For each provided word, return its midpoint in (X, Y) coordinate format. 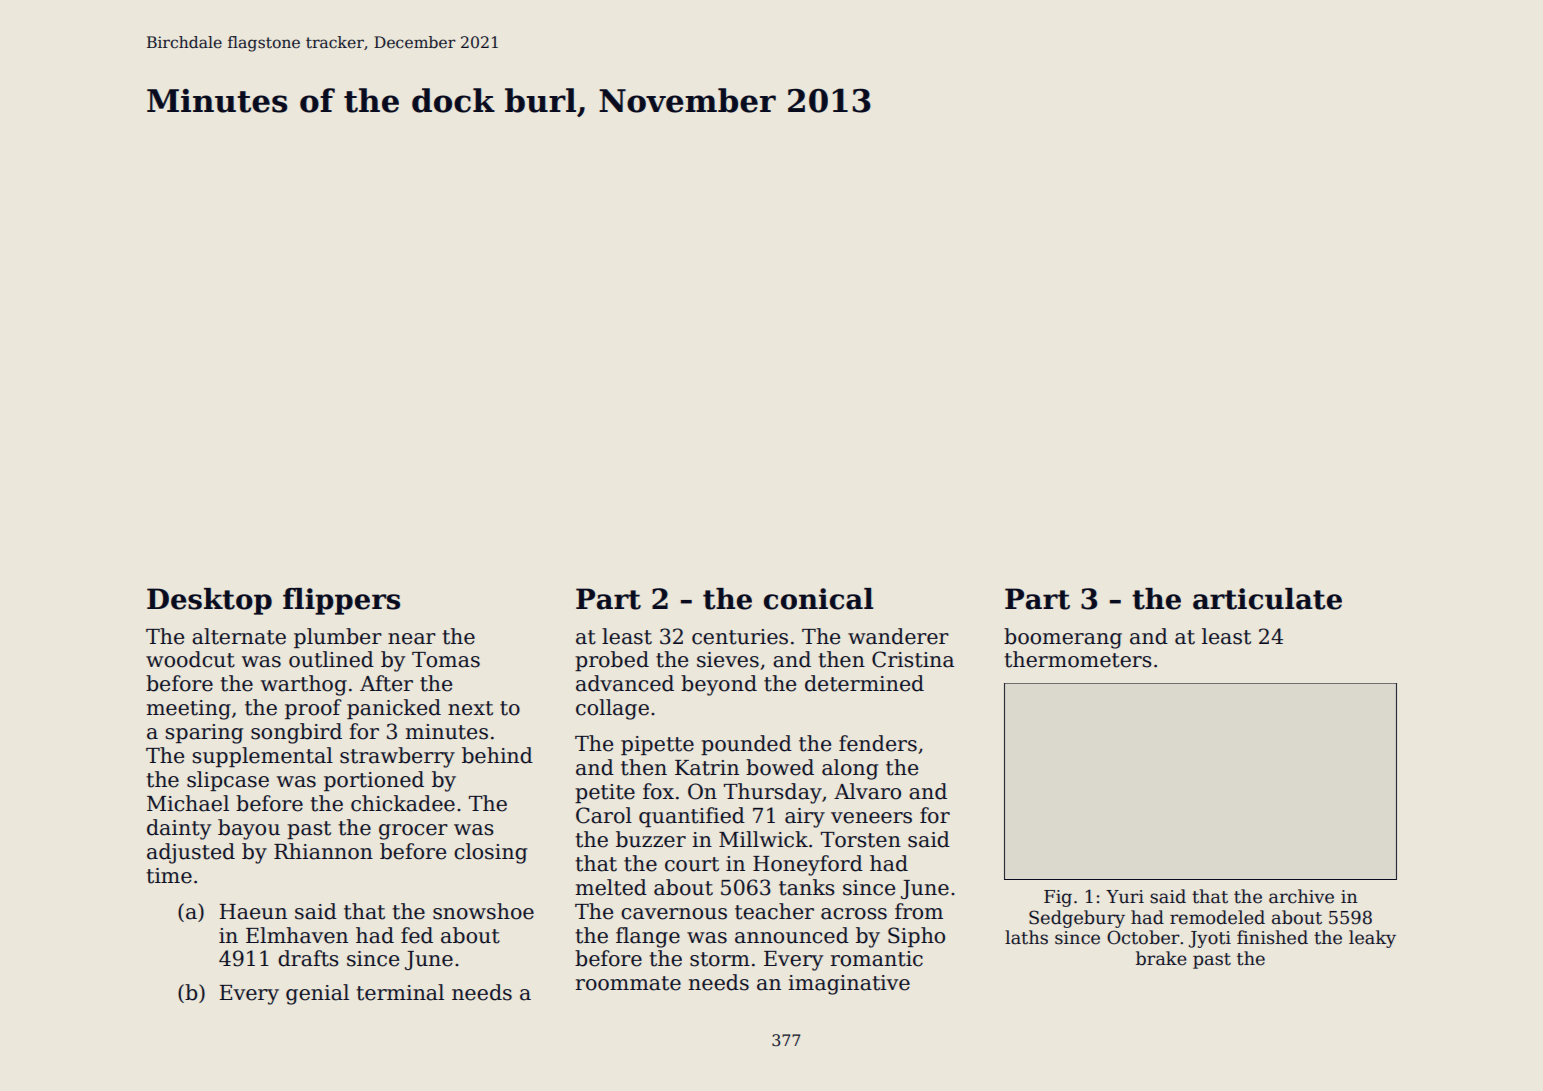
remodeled (1217, 917)
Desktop (209, 601)
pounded (746, 745)
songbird (296, 733)
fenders (878, 743)
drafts (308, 958)
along (850, 769)
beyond (719, 685)
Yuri (1125, 897)
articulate (1267, 599)
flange (648, 937)
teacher (774, 911)
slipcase (228, 781)
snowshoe (483, 911)
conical (819, 599)
